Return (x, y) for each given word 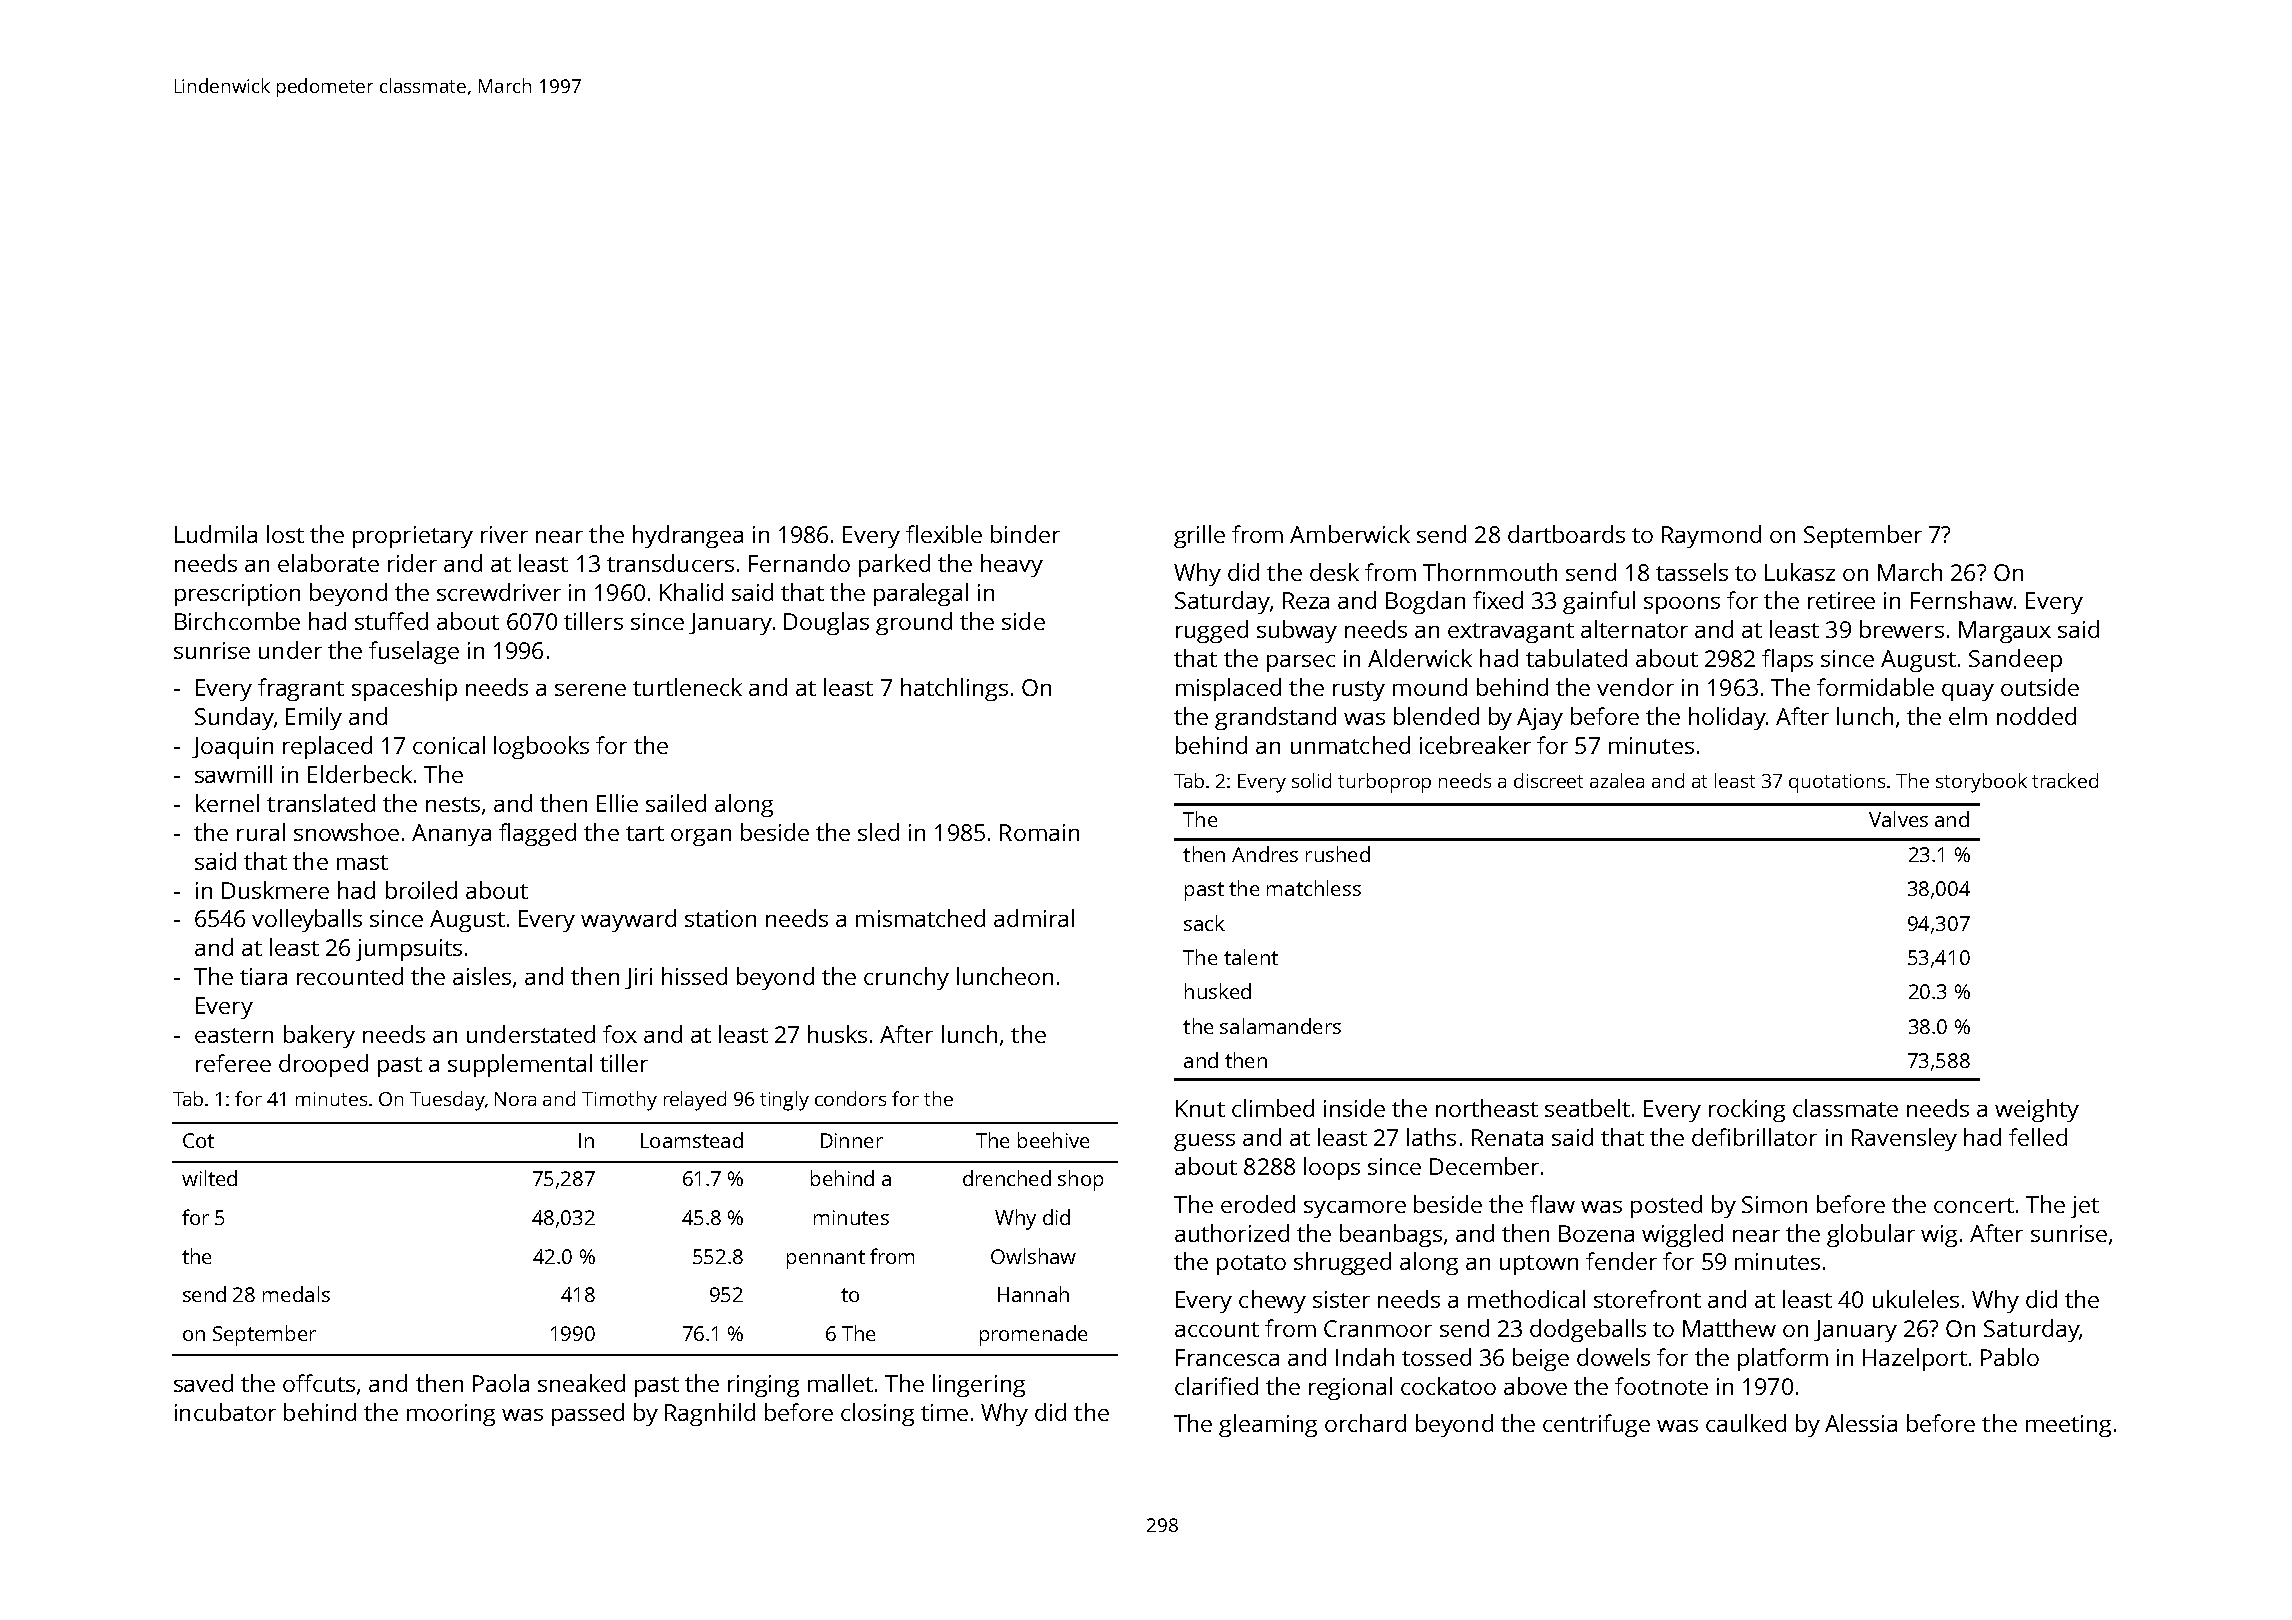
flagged (537, 834)
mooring (451, 1415)
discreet (1548, 780)
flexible (944, 534)
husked (1218, 991)
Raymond (1711, 536)
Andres (1265, 854)
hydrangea (688, 536)
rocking (1747, 1110)
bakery (319, 1036)
